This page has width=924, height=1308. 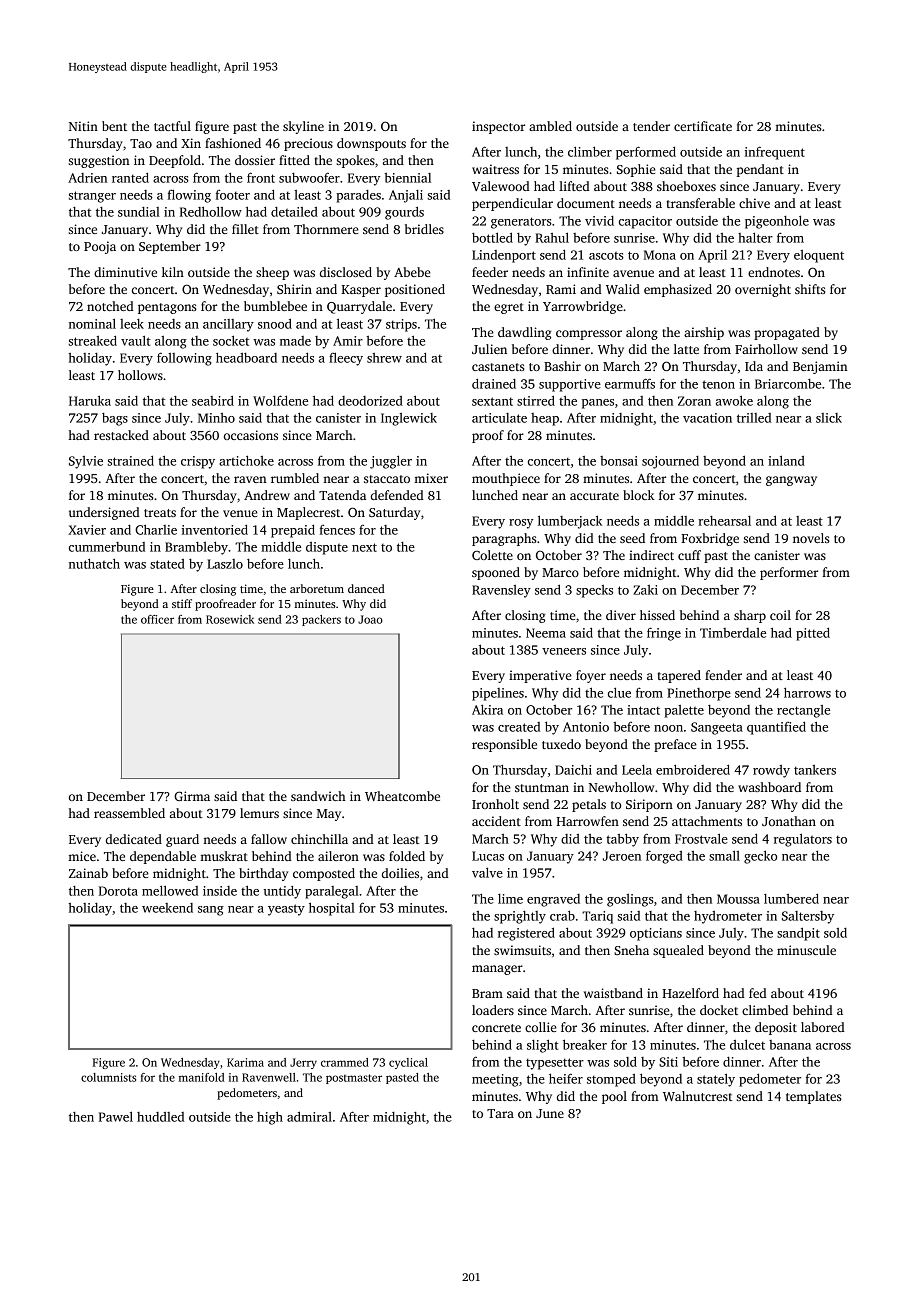 What do you see at coordinates (321, 620) in the page?
I see `packers` at bounding box center [321, 620].
